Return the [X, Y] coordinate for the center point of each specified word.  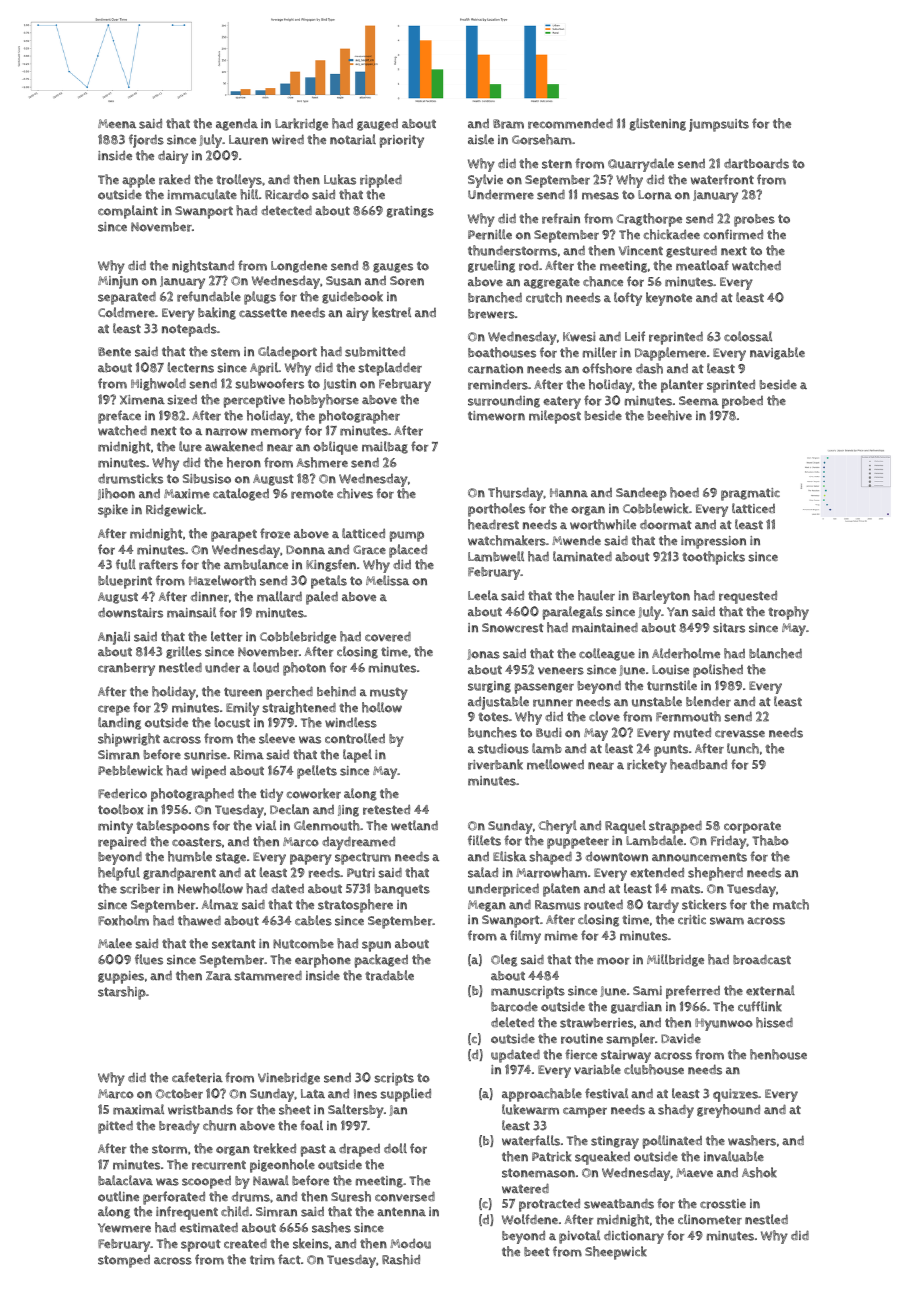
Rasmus [558, 905]
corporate [752, 827]
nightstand [203, 266]
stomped [124, 1261]
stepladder [390, 369]
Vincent [641, 250]
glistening [658, 124]
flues [149, 959]
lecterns [191, 367]
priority [402, 141]
